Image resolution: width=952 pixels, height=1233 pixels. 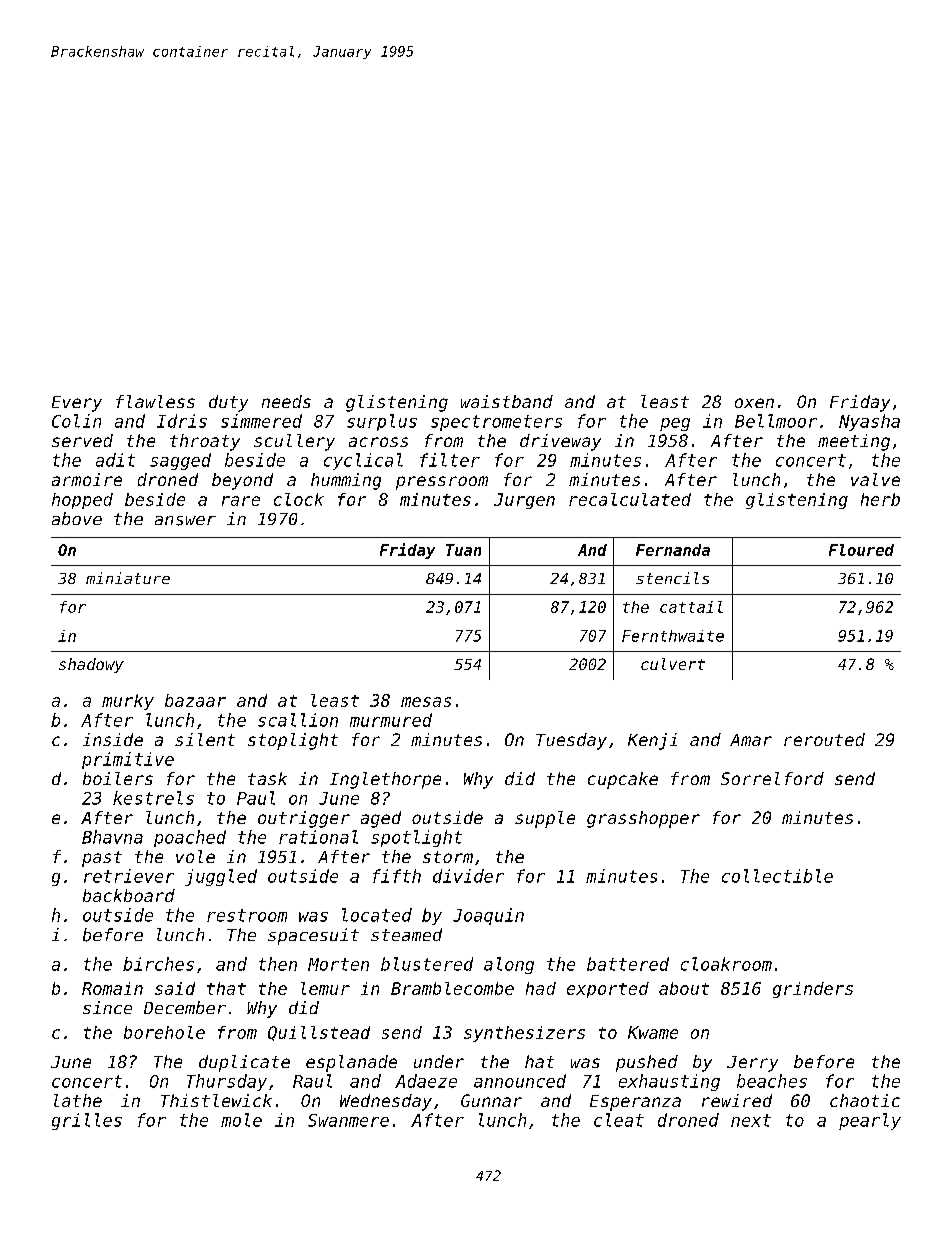 What do you see at coordinates (158, 964) in the screenshot?
I see `birches` at bounding box center [158, 964].
